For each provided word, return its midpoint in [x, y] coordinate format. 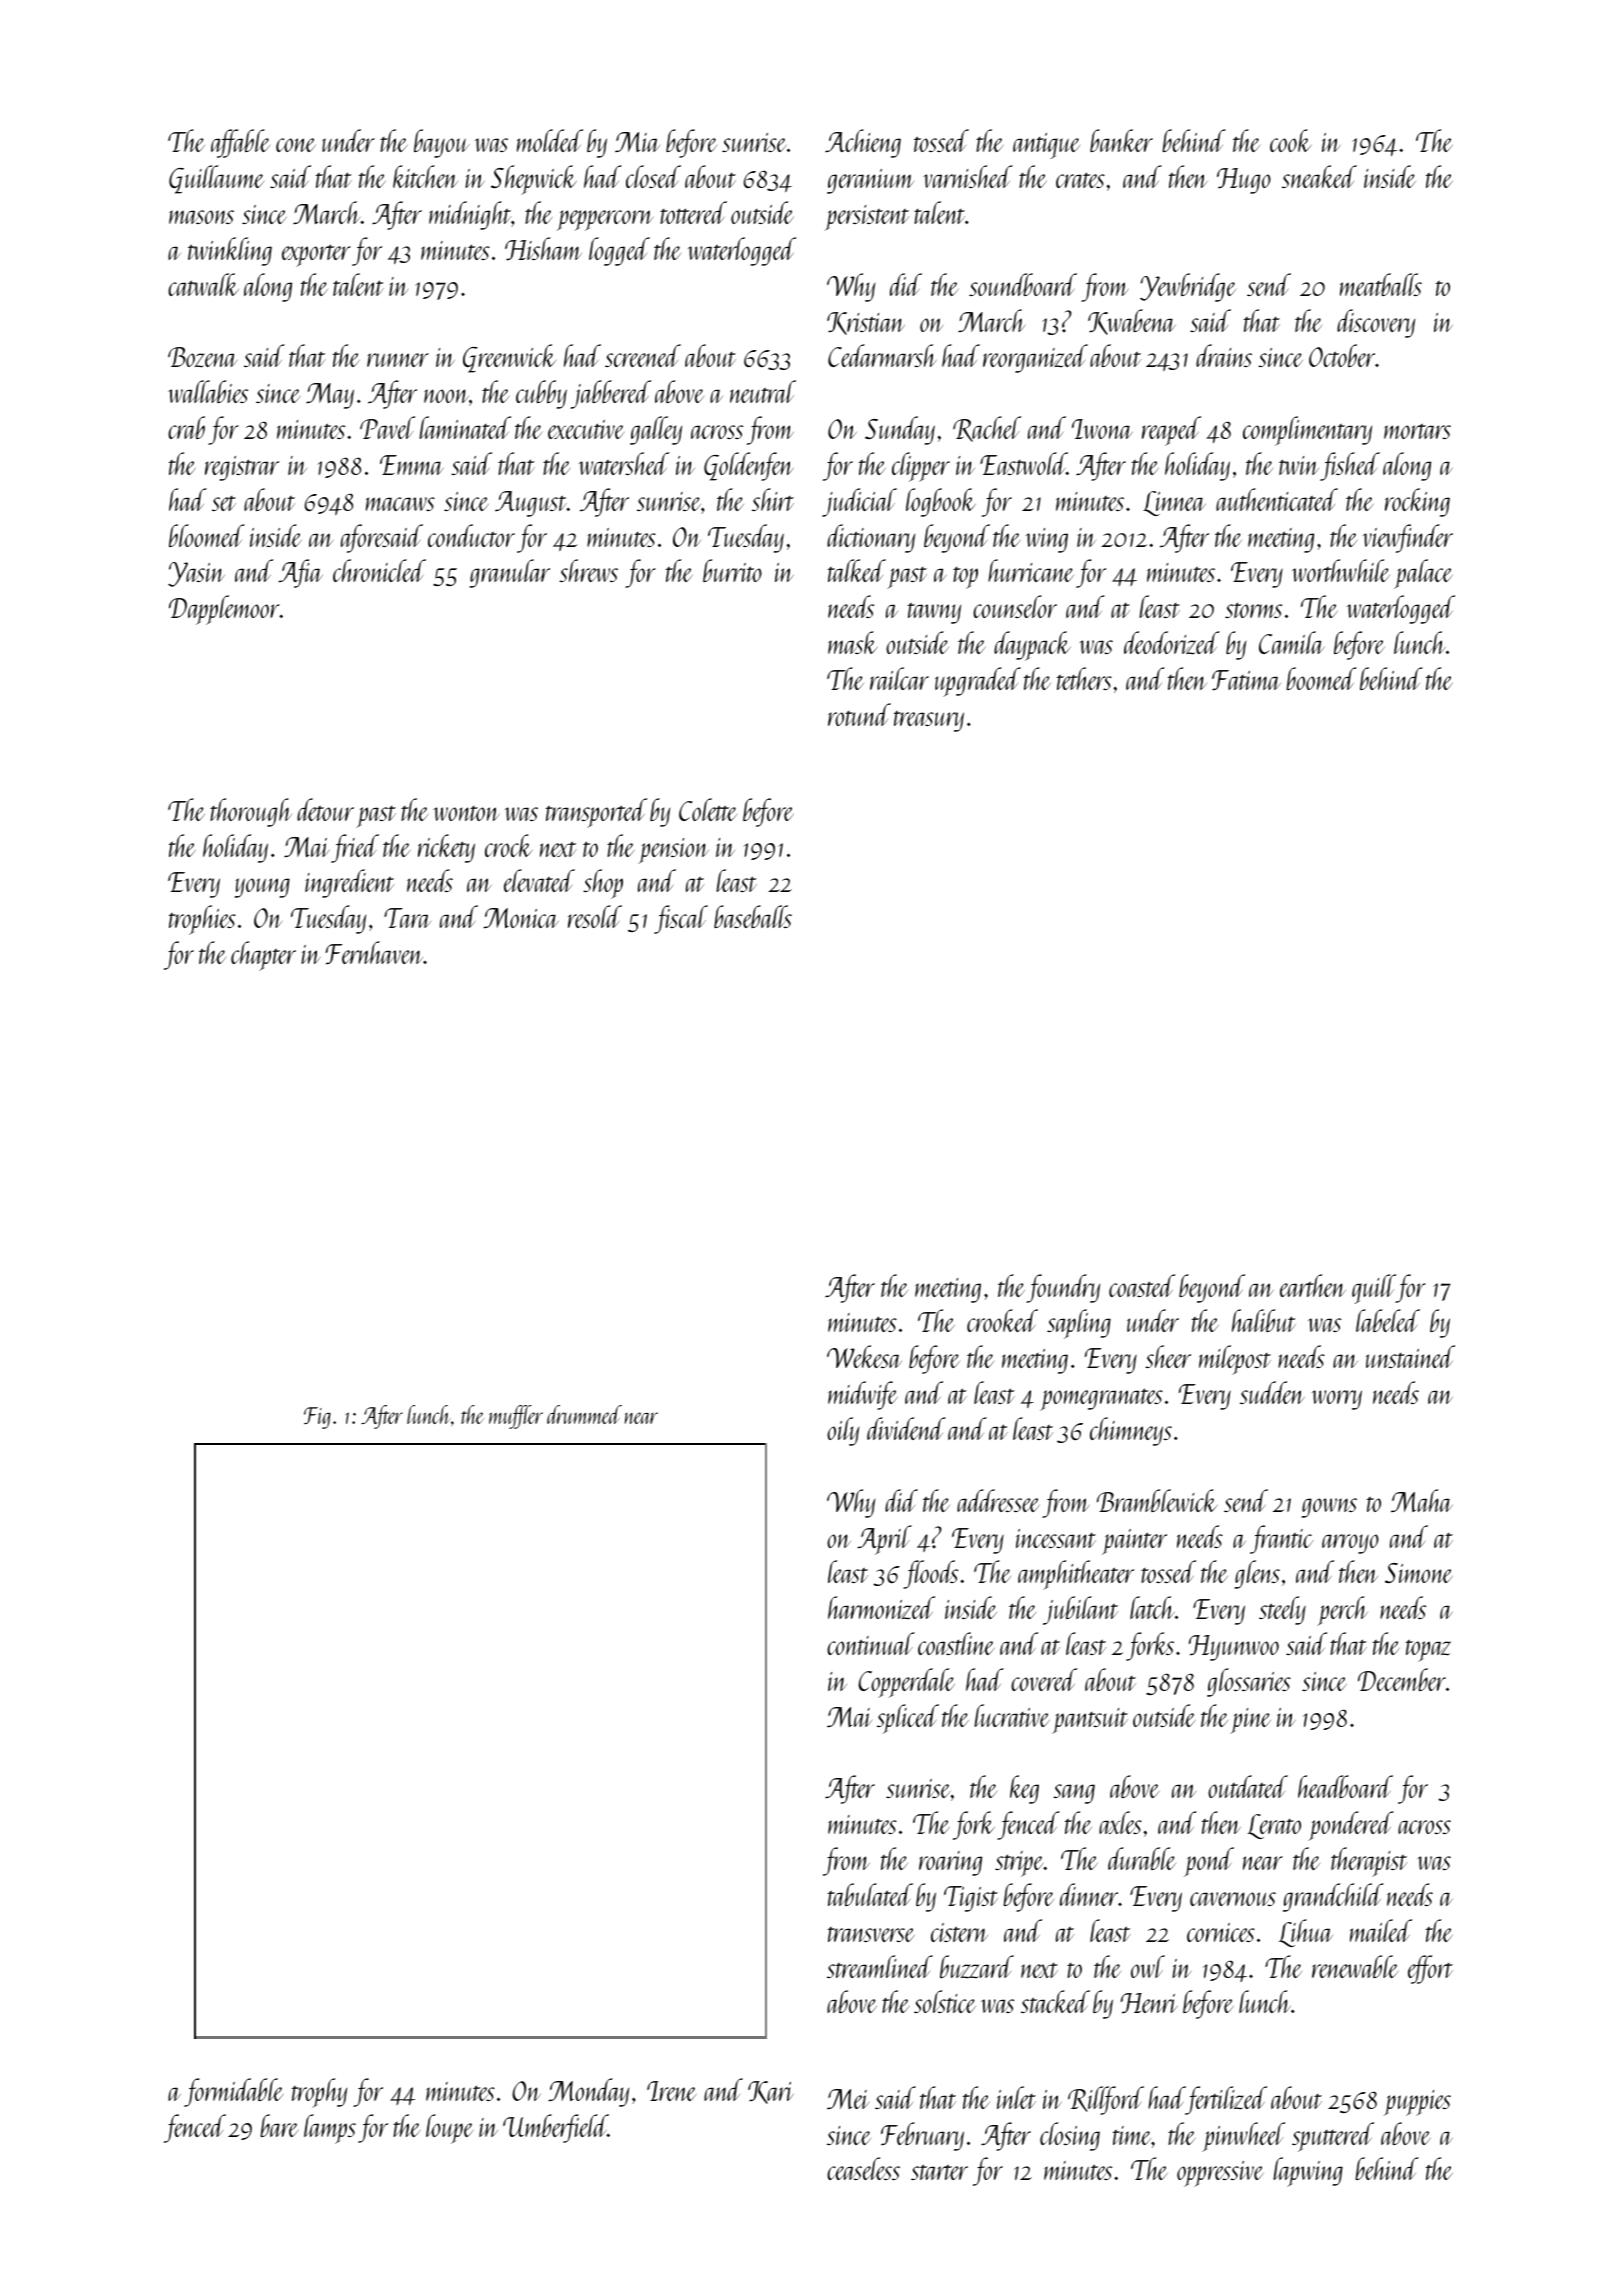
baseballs [753, 916]
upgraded [978, 682]
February [922, 2136]
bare [279, 2125]
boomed [1321, 678]
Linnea [1174, 503]
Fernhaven [374, 952]
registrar [242, 468]
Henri [1149, 2003]
